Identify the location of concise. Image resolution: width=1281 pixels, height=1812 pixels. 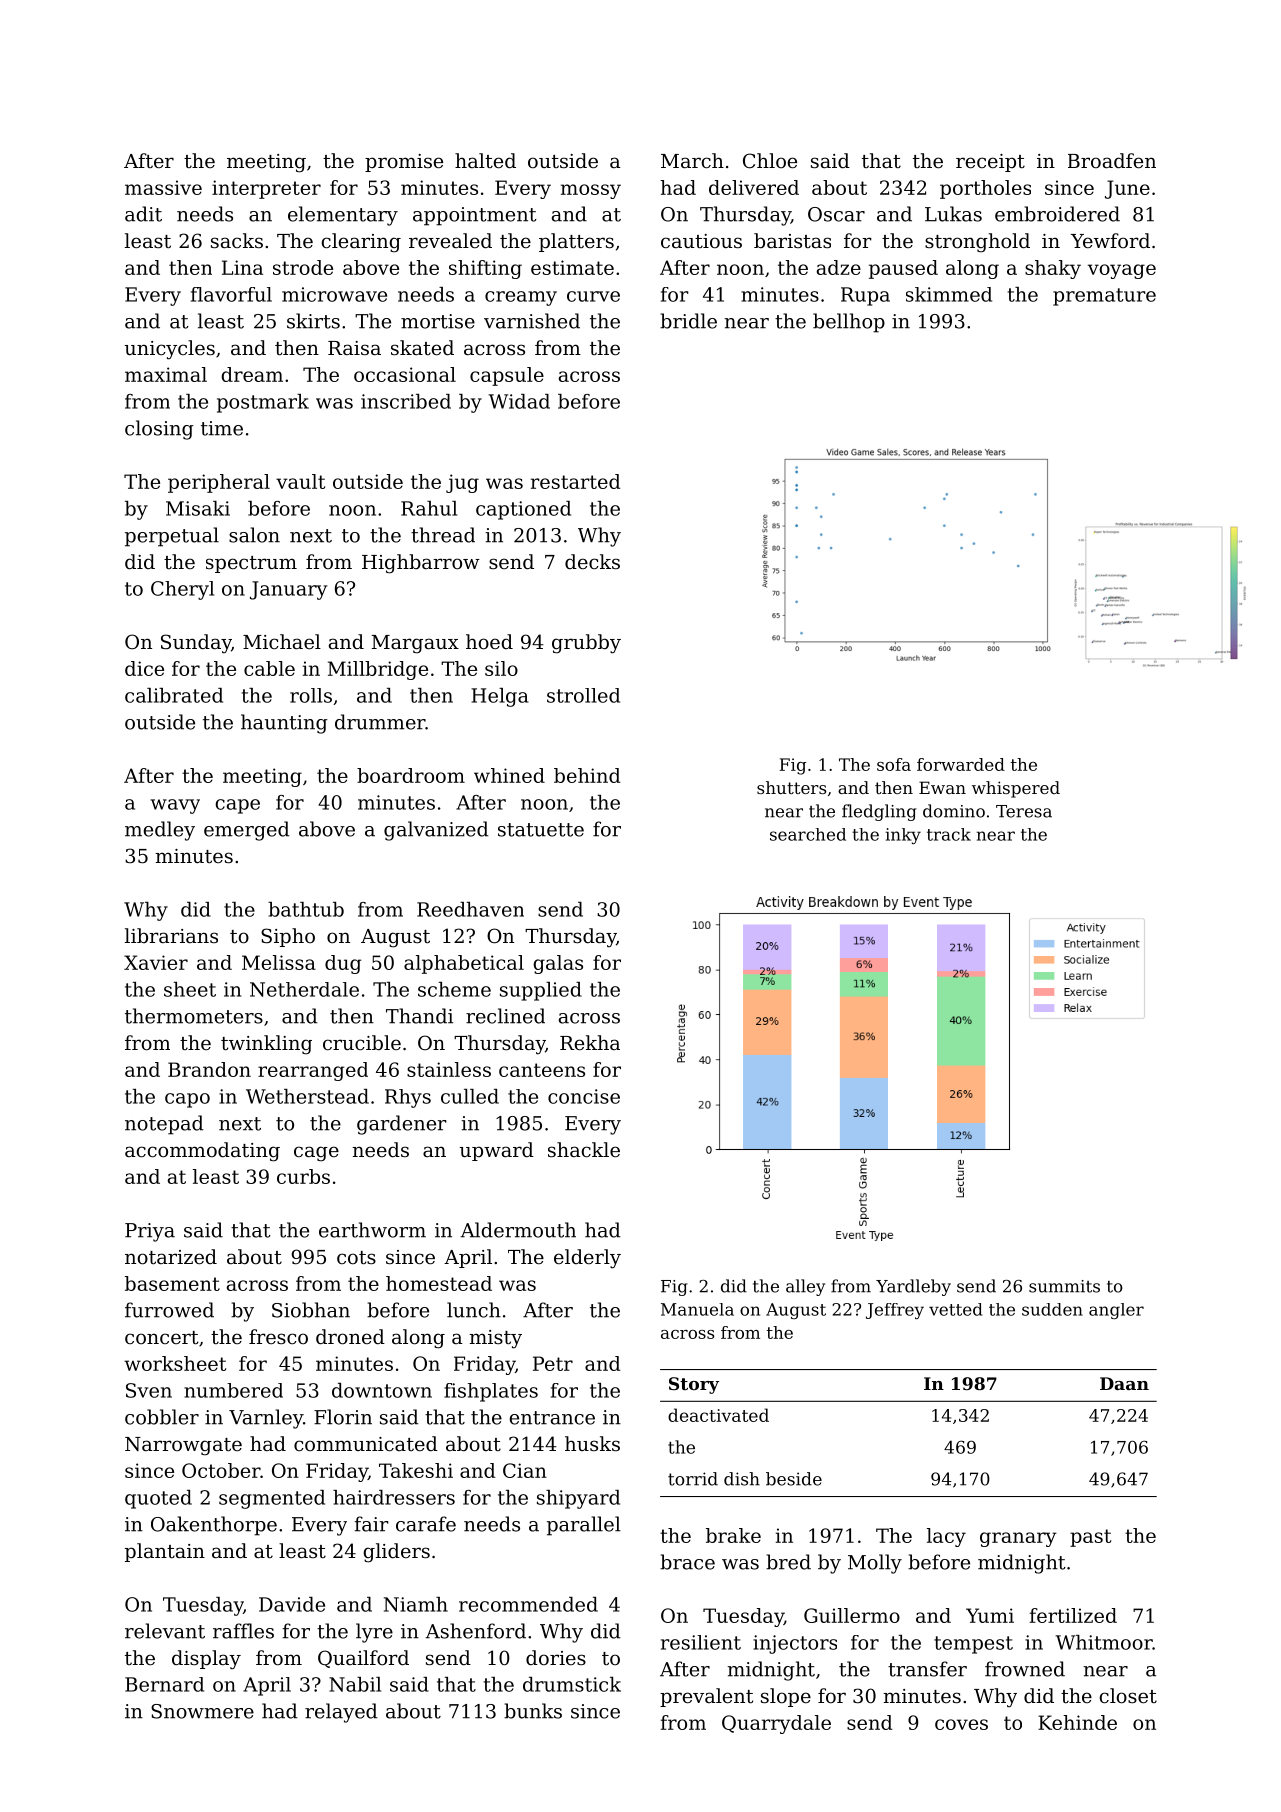
(584, 1096).
